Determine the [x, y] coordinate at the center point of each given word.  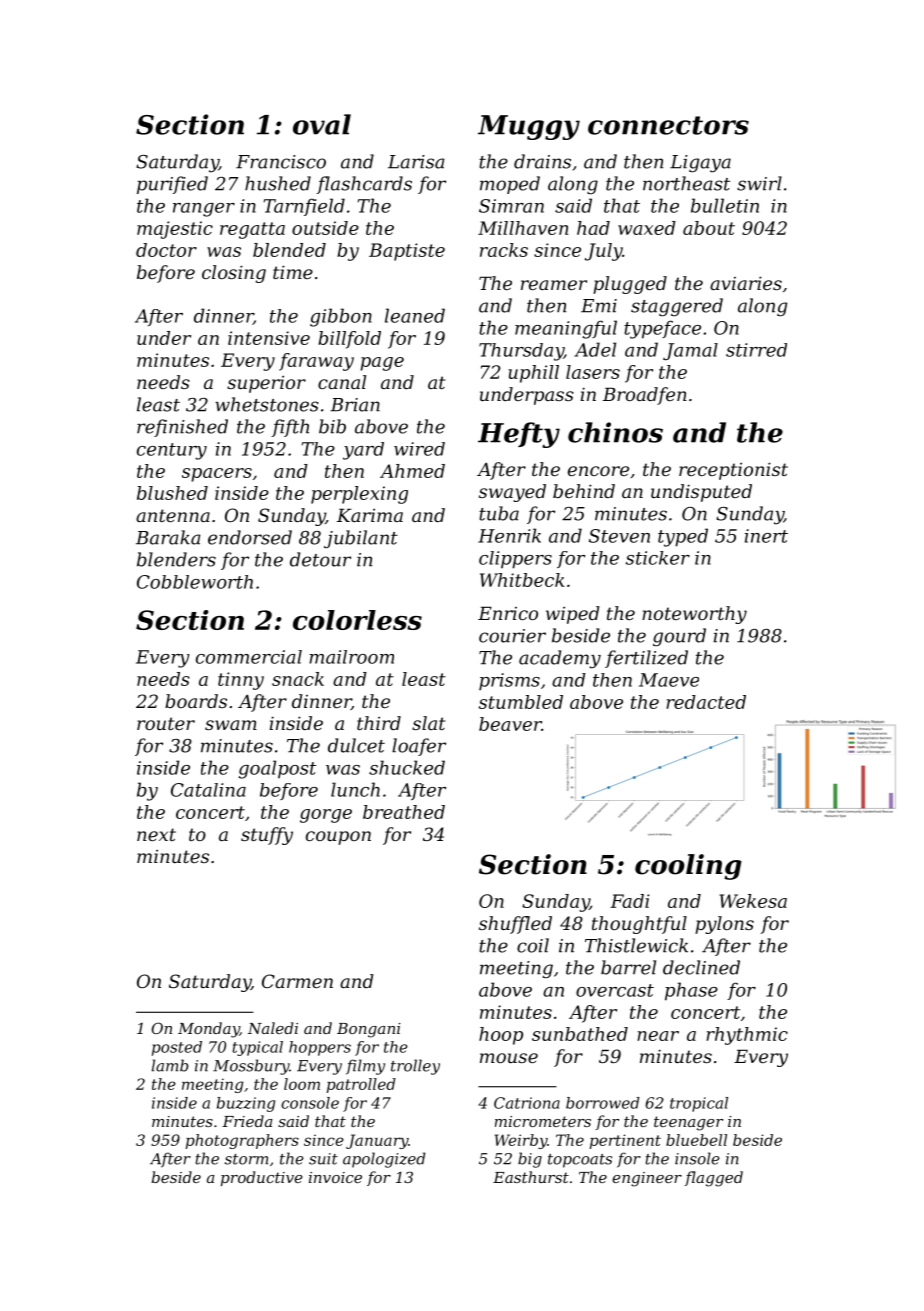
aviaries [746, 283]
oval [322, 124]
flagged [714, 1179]
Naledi [273, 1028]
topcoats [580, 1161]
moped [510, 185]
